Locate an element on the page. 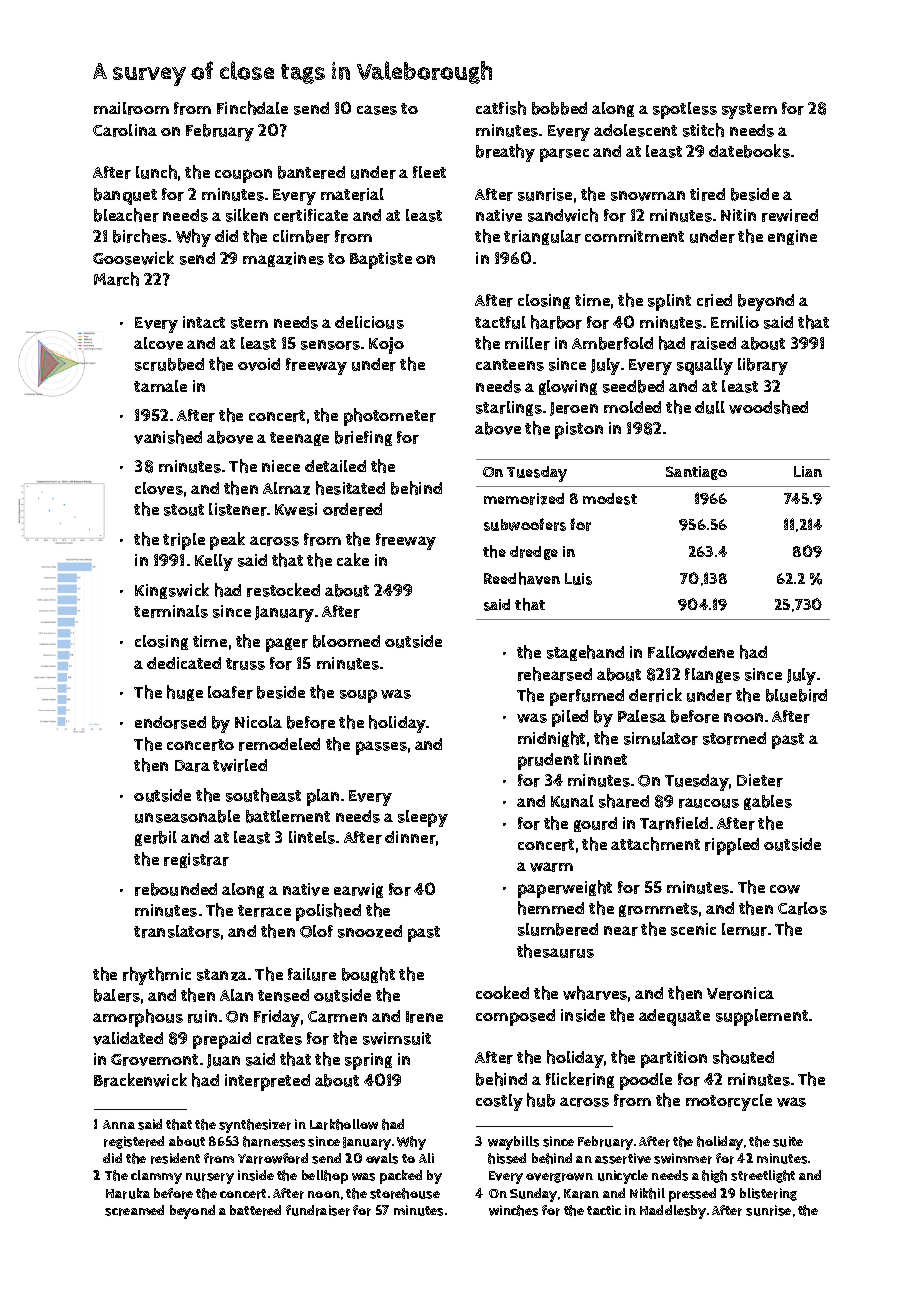  stagehand is located at coordinates (585, 653).
